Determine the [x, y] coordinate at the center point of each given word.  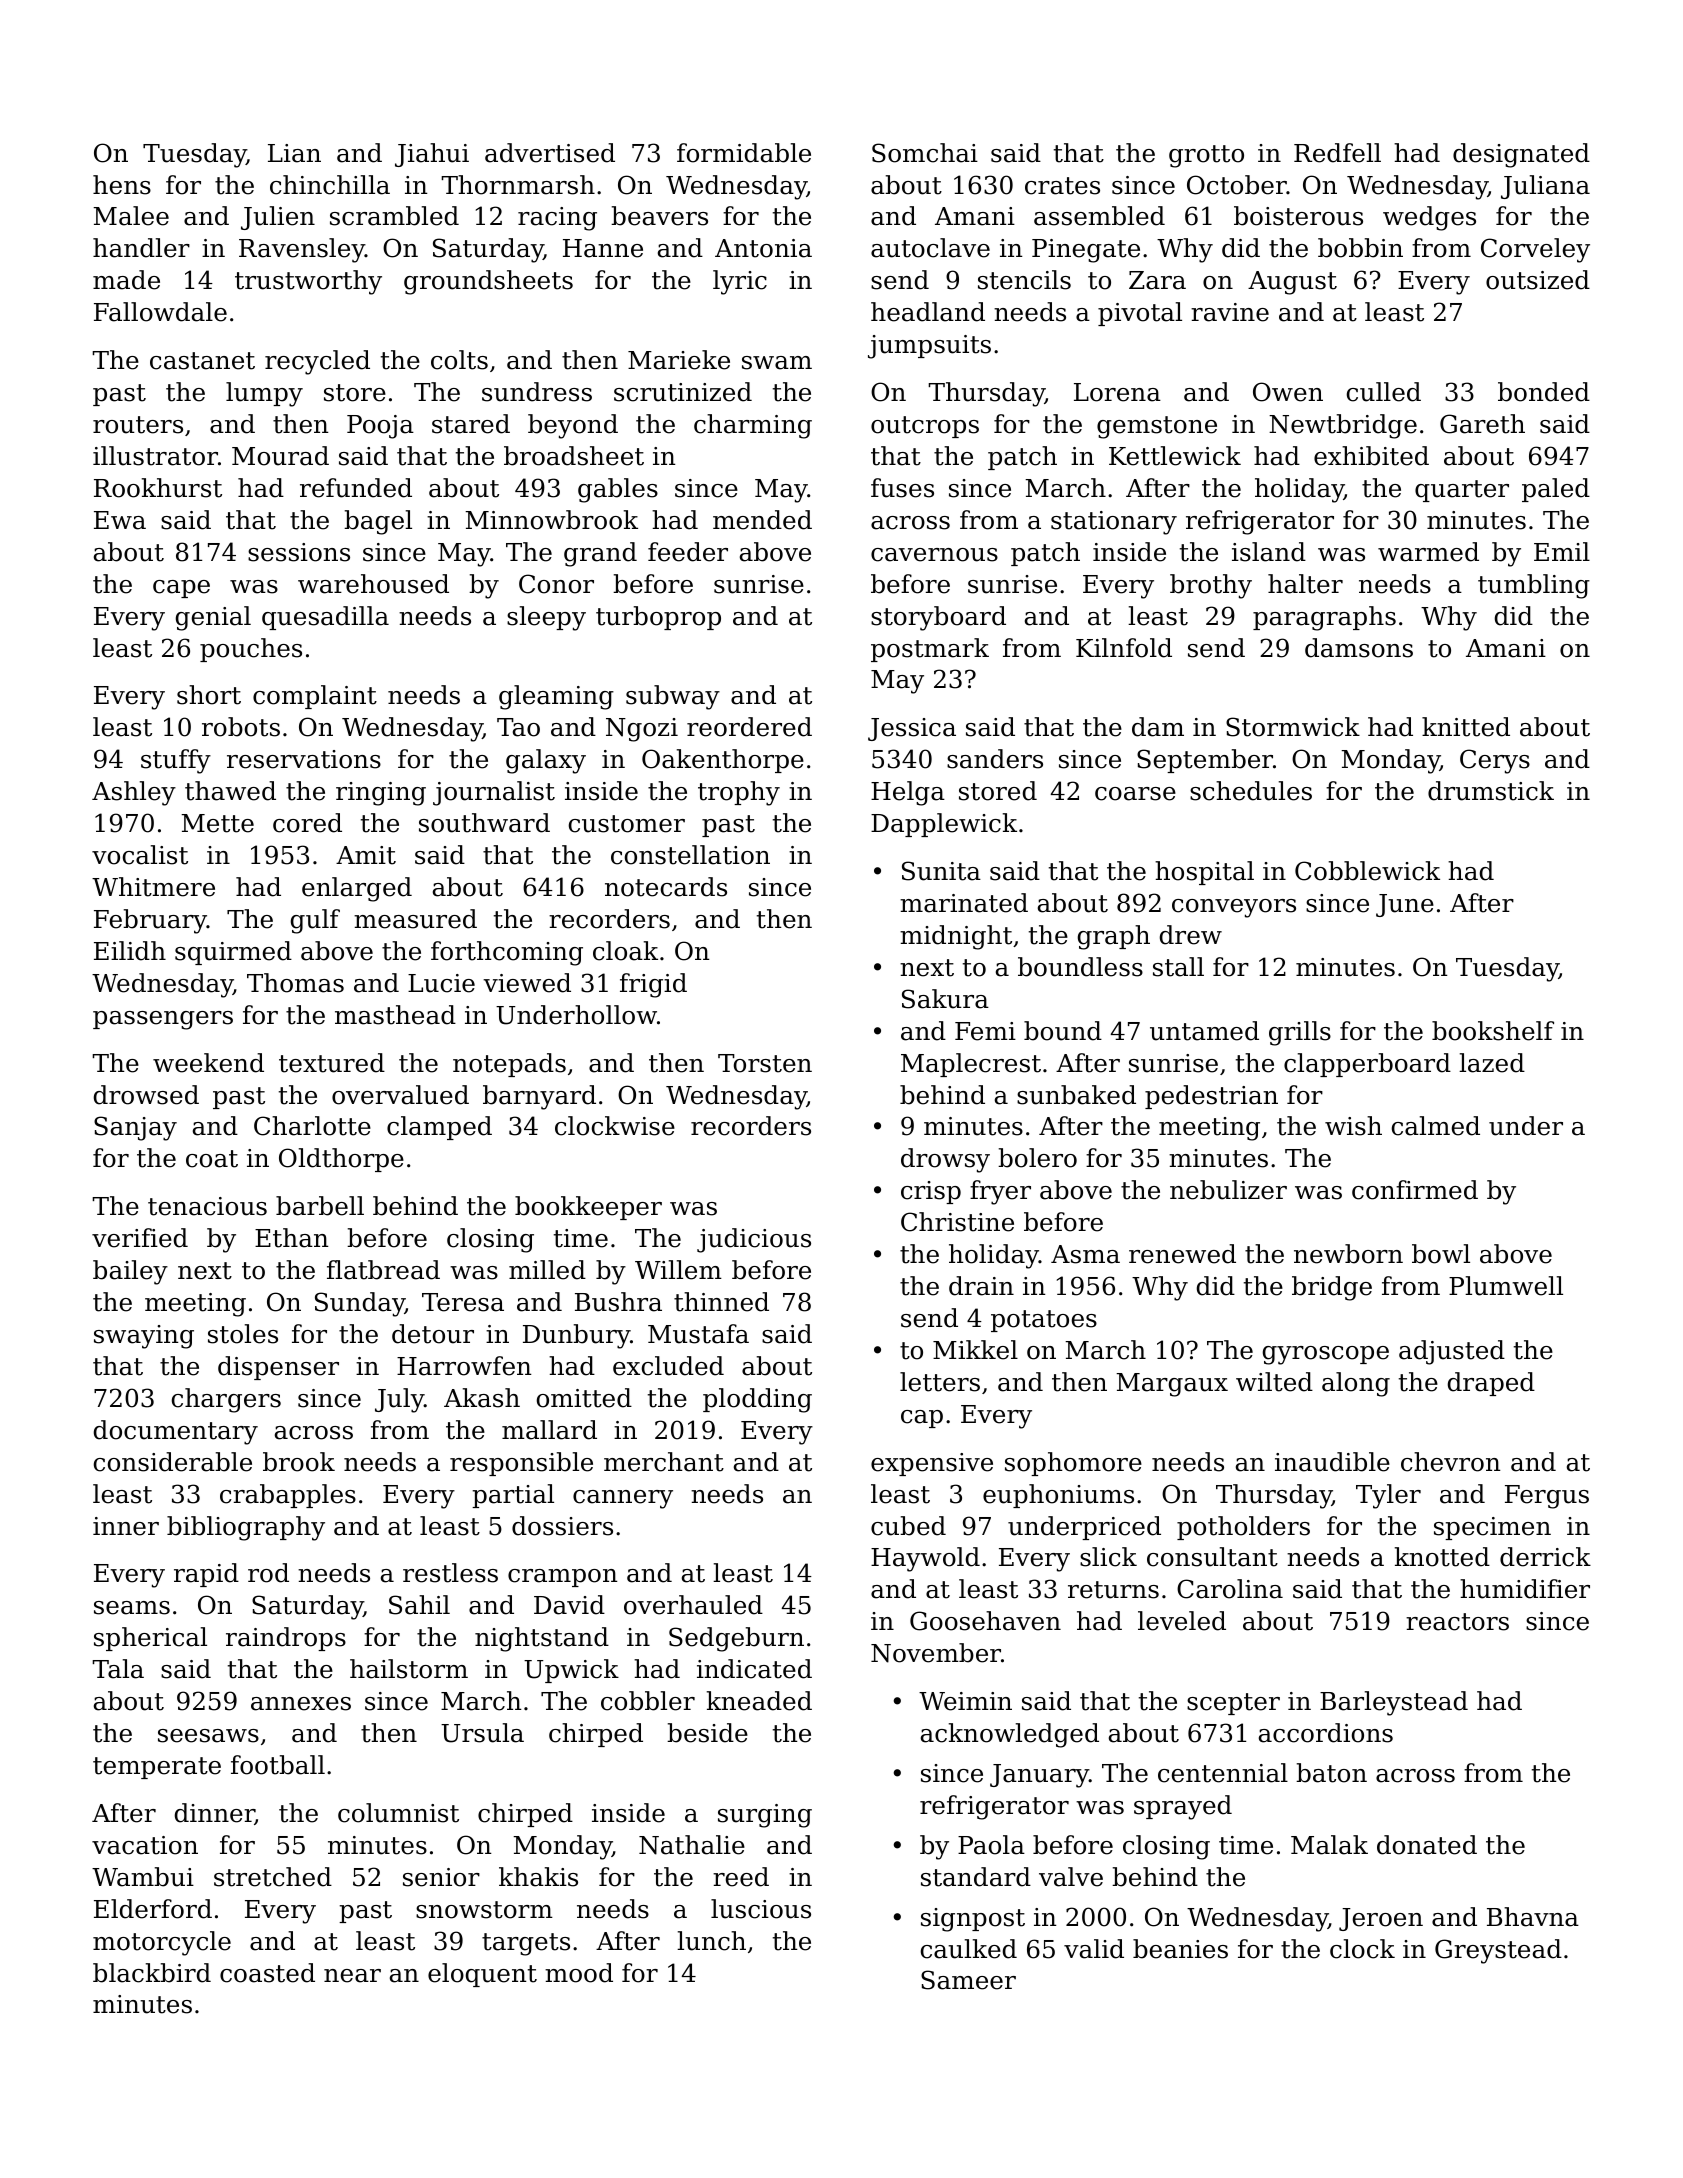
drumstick [1491, 791]
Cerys [1495, 761]
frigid [653, 985]
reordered [749, 727]
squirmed [233, 953]
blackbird [152, 1973]
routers [138, 425]
